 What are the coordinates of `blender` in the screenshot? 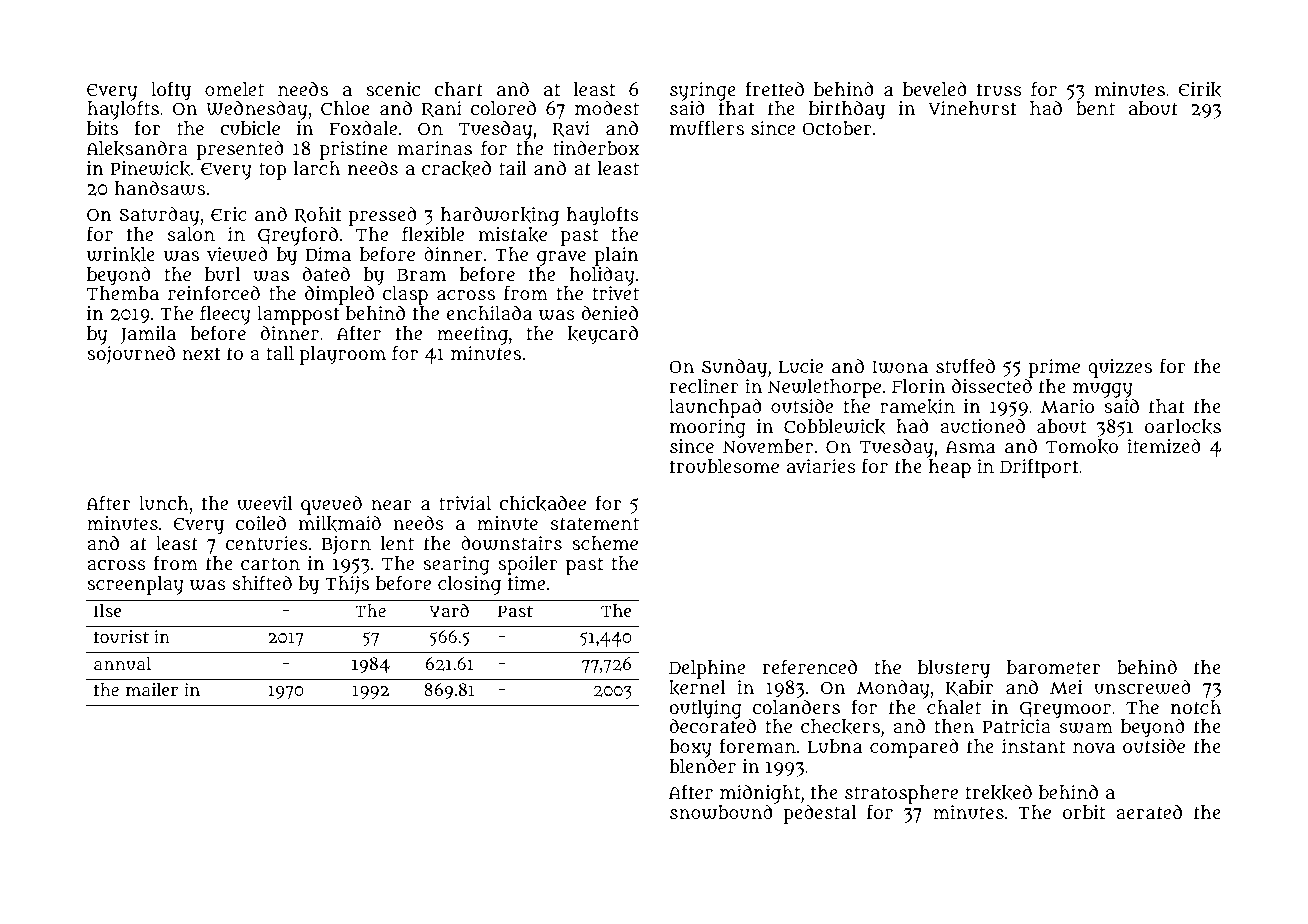 It's located at (702, 766).
